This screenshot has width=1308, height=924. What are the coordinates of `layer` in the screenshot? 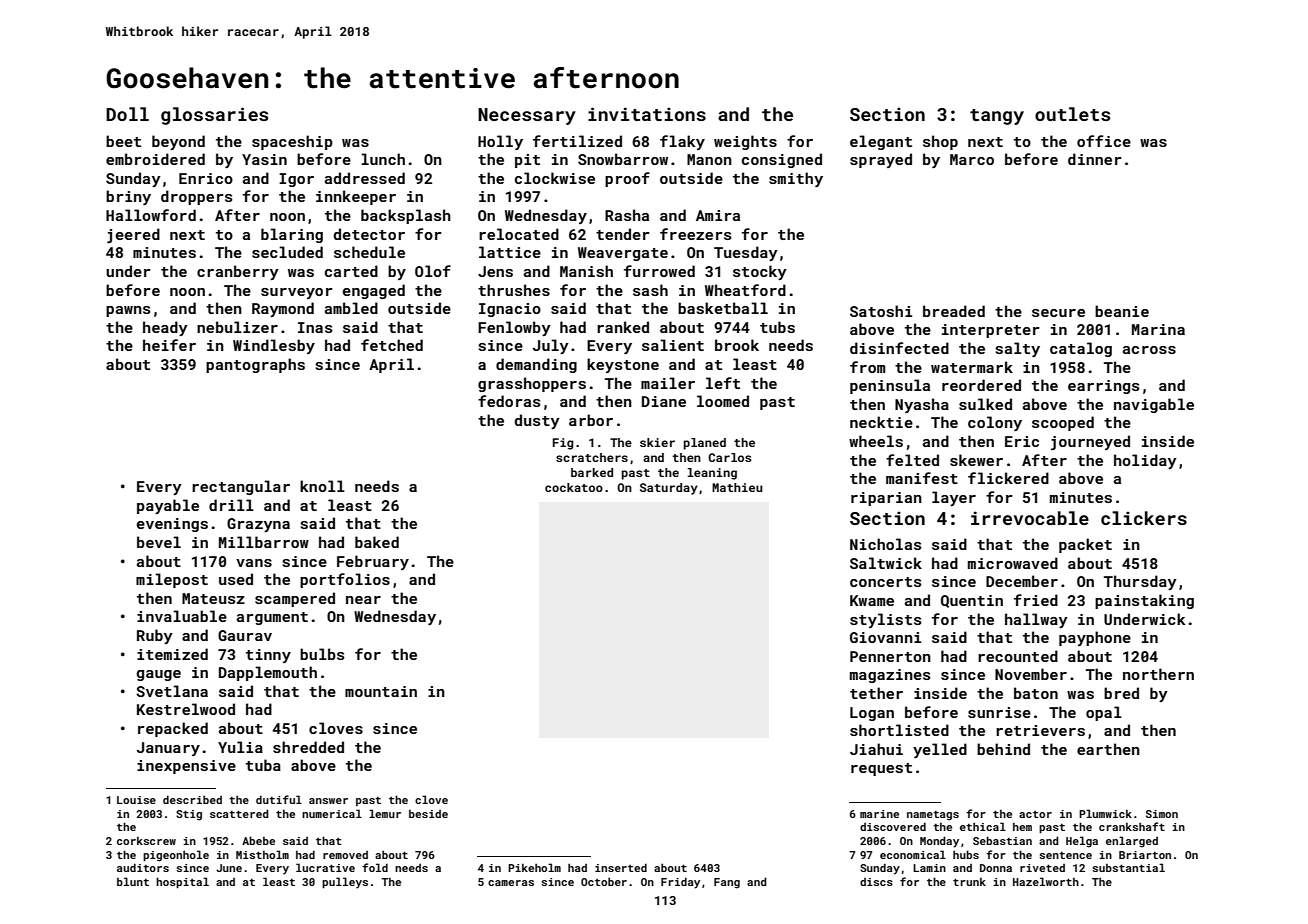 It's located at (954, 498).
